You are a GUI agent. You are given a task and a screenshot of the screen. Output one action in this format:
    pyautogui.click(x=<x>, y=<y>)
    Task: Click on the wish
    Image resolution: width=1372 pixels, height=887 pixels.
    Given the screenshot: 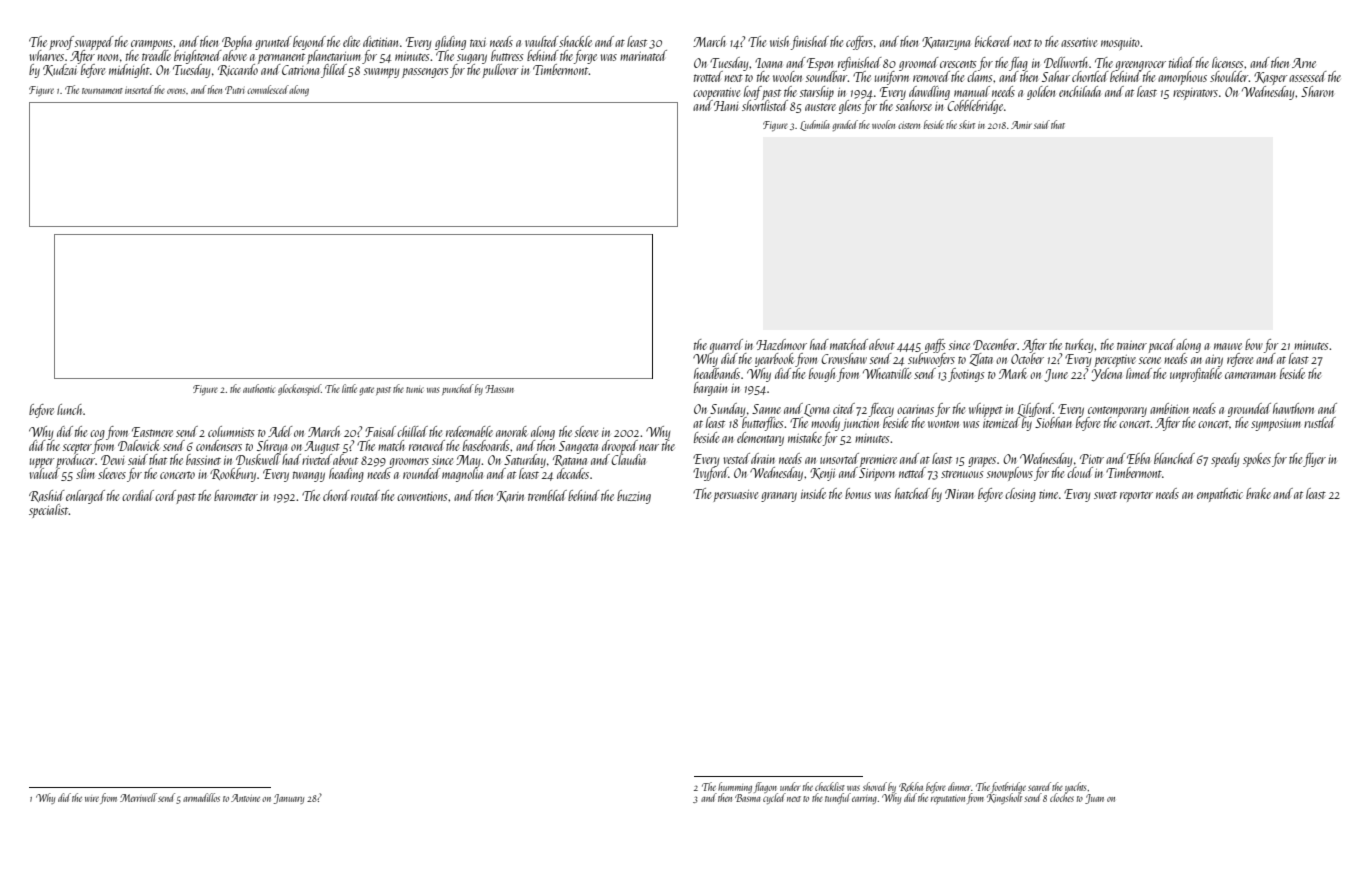 What is the action you would take?
    pyautogui.click(x=779, y=41)
